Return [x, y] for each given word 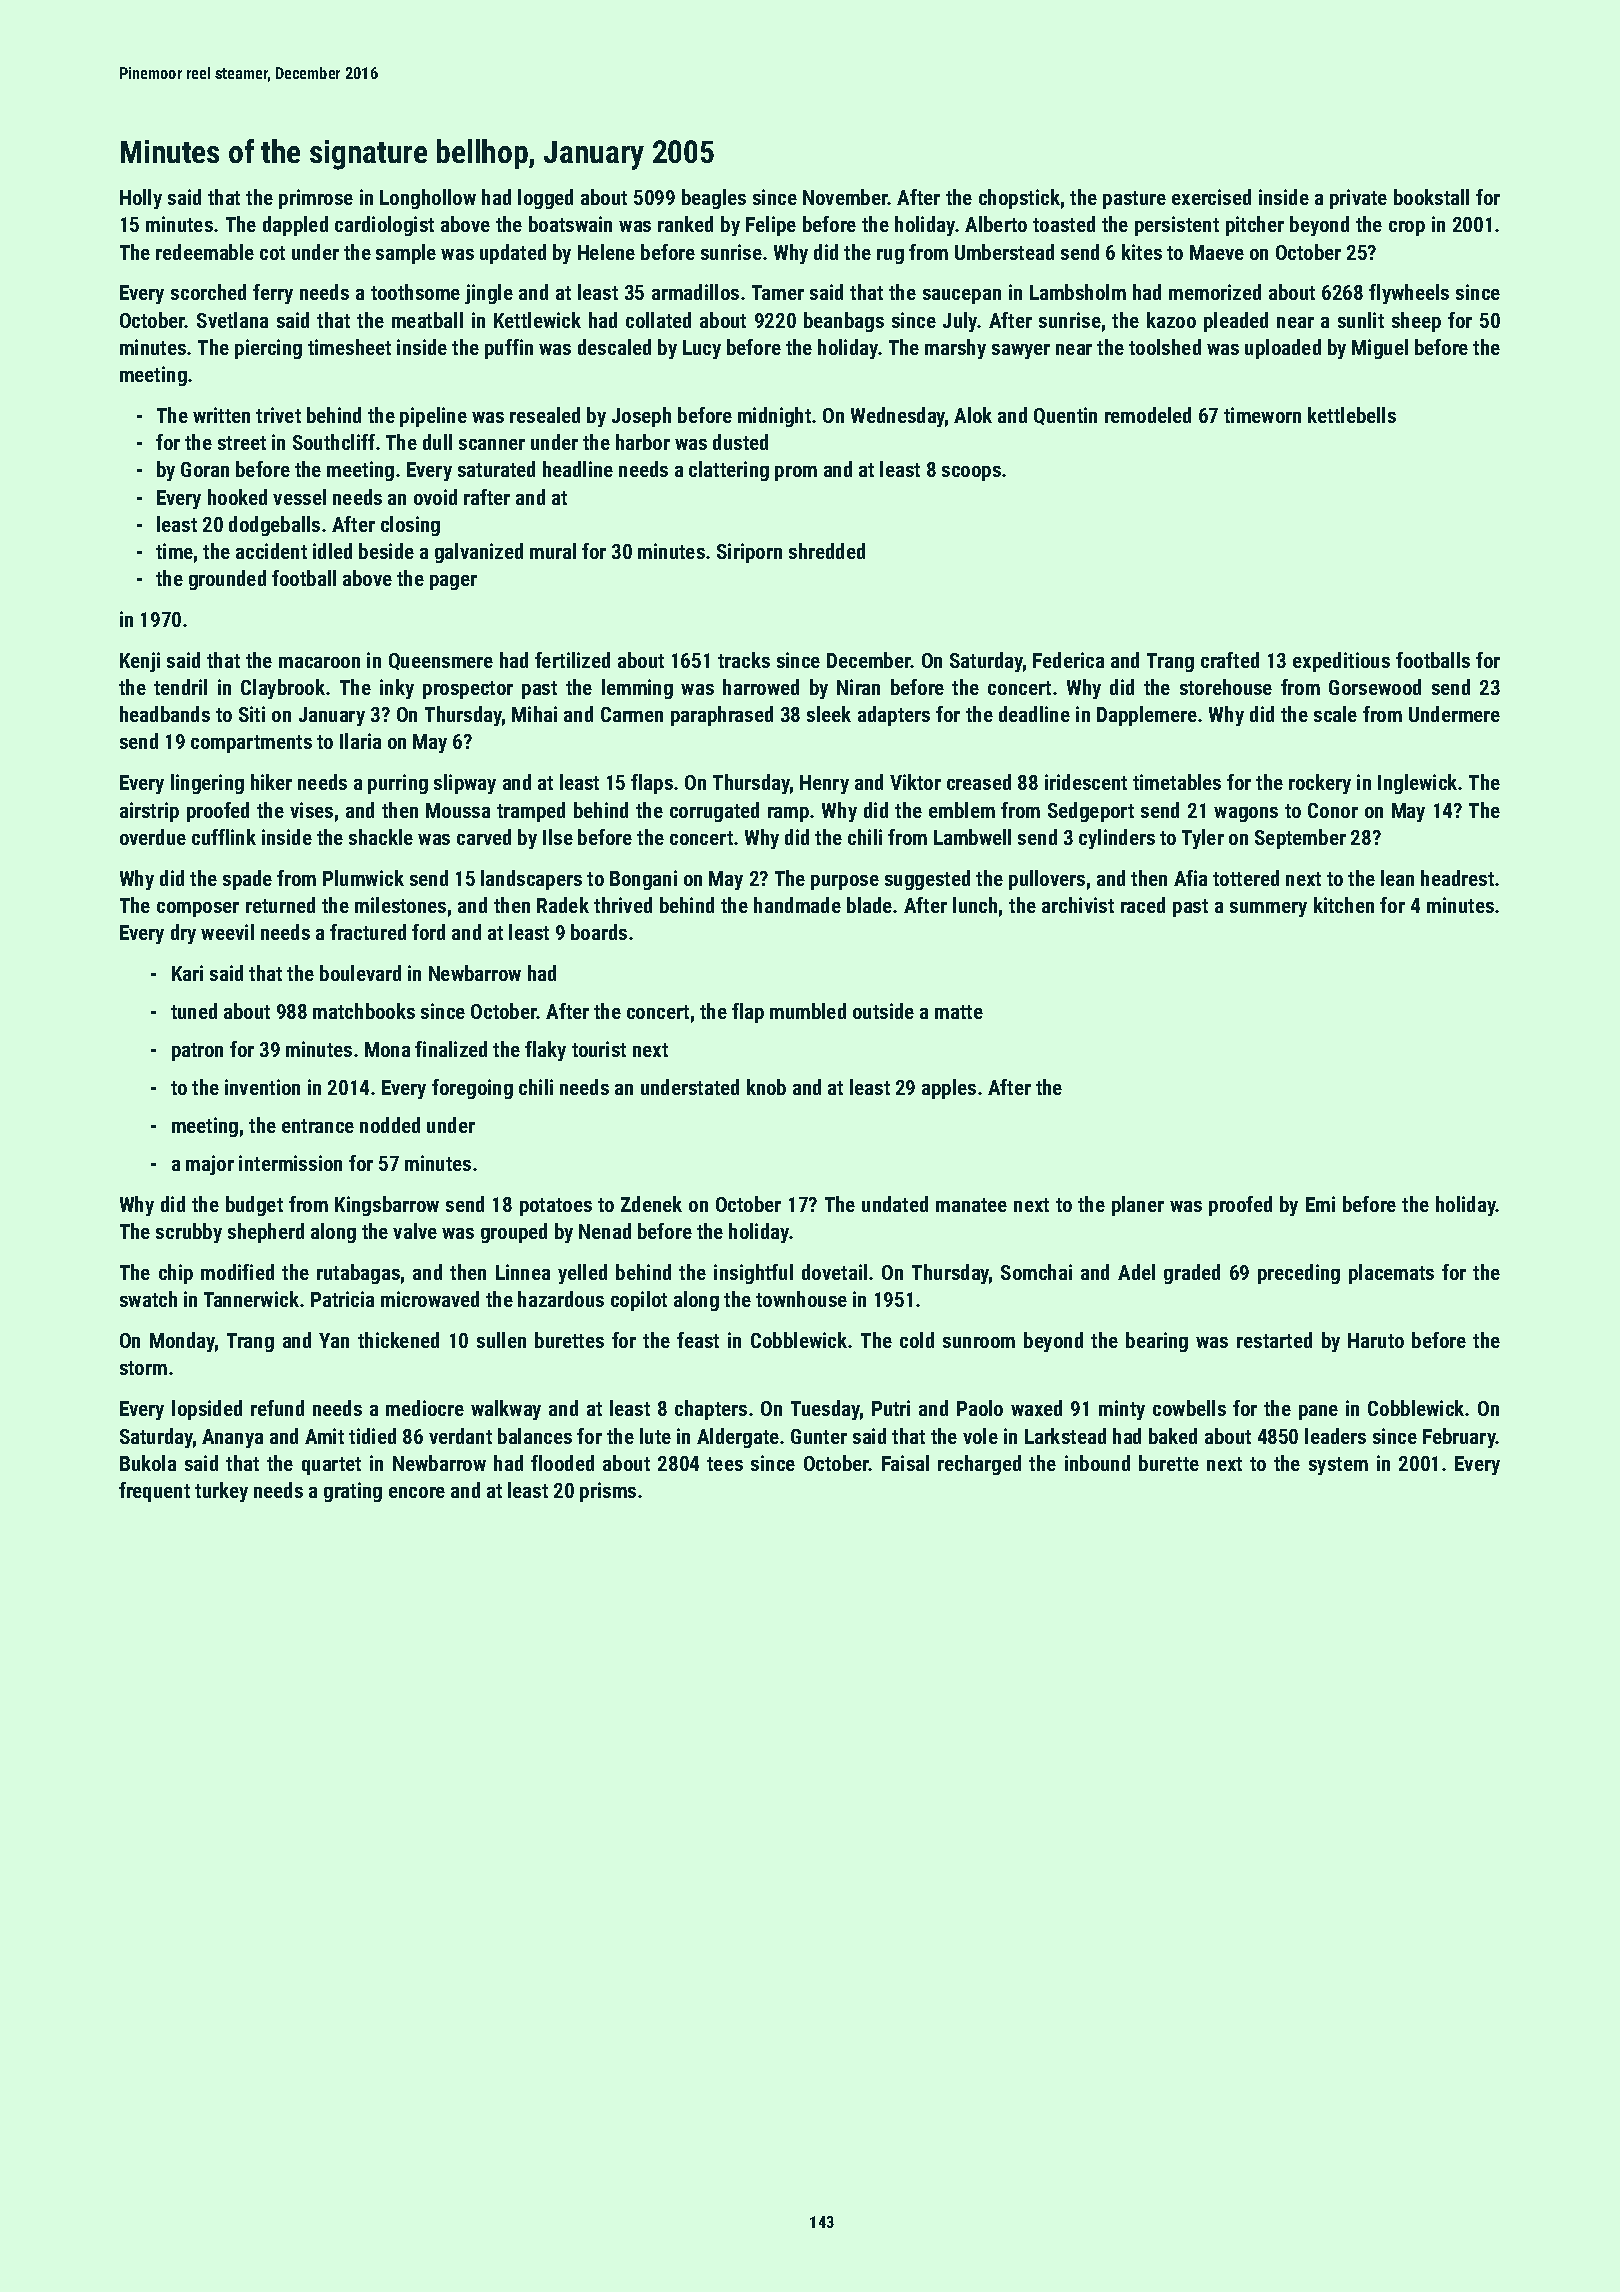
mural [553, 551]
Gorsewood [1375, 687]
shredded [827, 551]
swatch [148, 1299]
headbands [165, 714]
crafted [1230, 660]
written [221, 415]
